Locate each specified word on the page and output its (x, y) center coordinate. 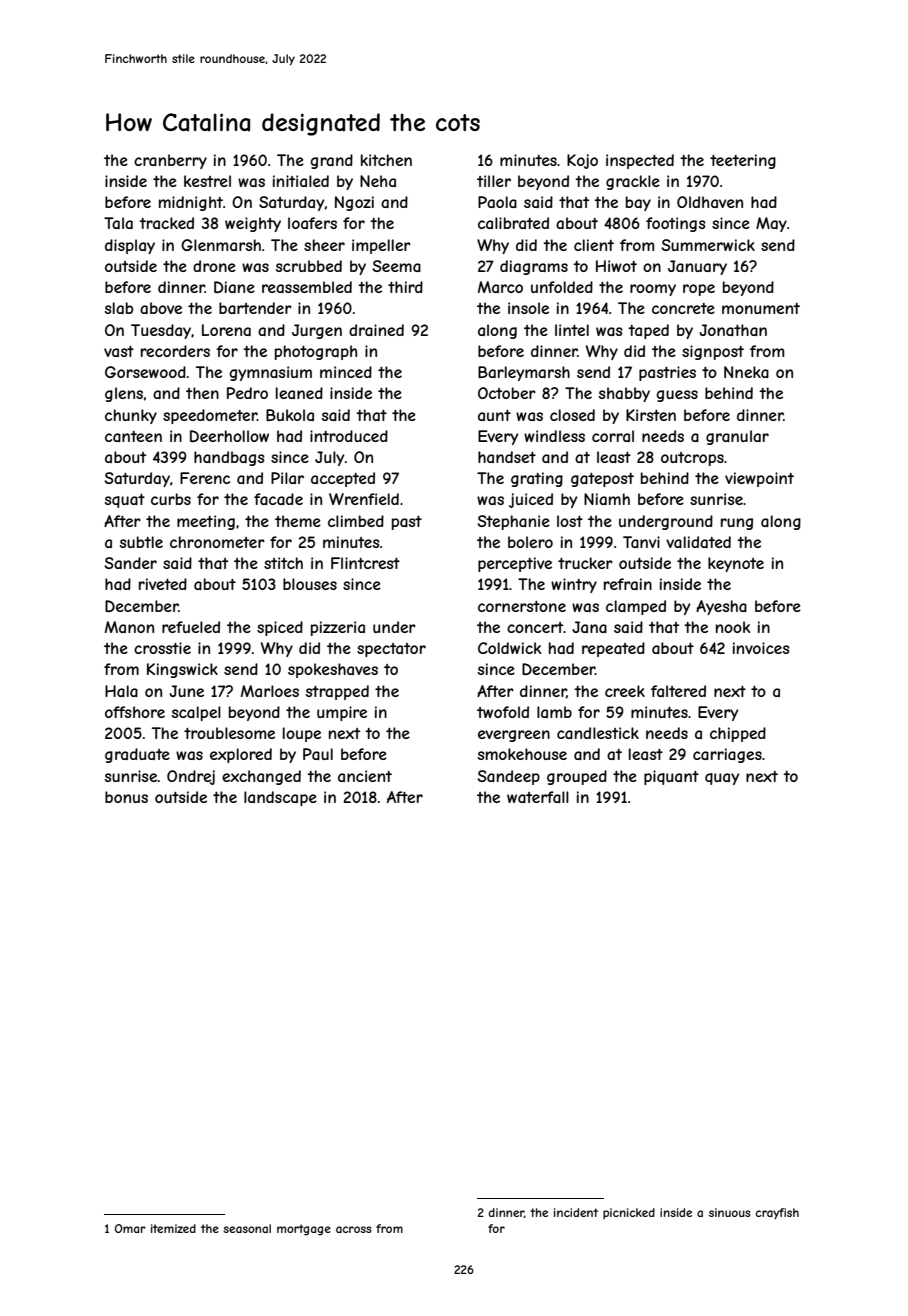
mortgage (304, 1230)
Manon (129, 627)
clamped (636, 607)
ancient (365, 776)
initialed (301, 181)
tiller (494, 181)
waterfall (538, 797)
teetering (743, 161)
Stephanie (513, 522)
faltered (678, 691)
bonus (126, 797)
